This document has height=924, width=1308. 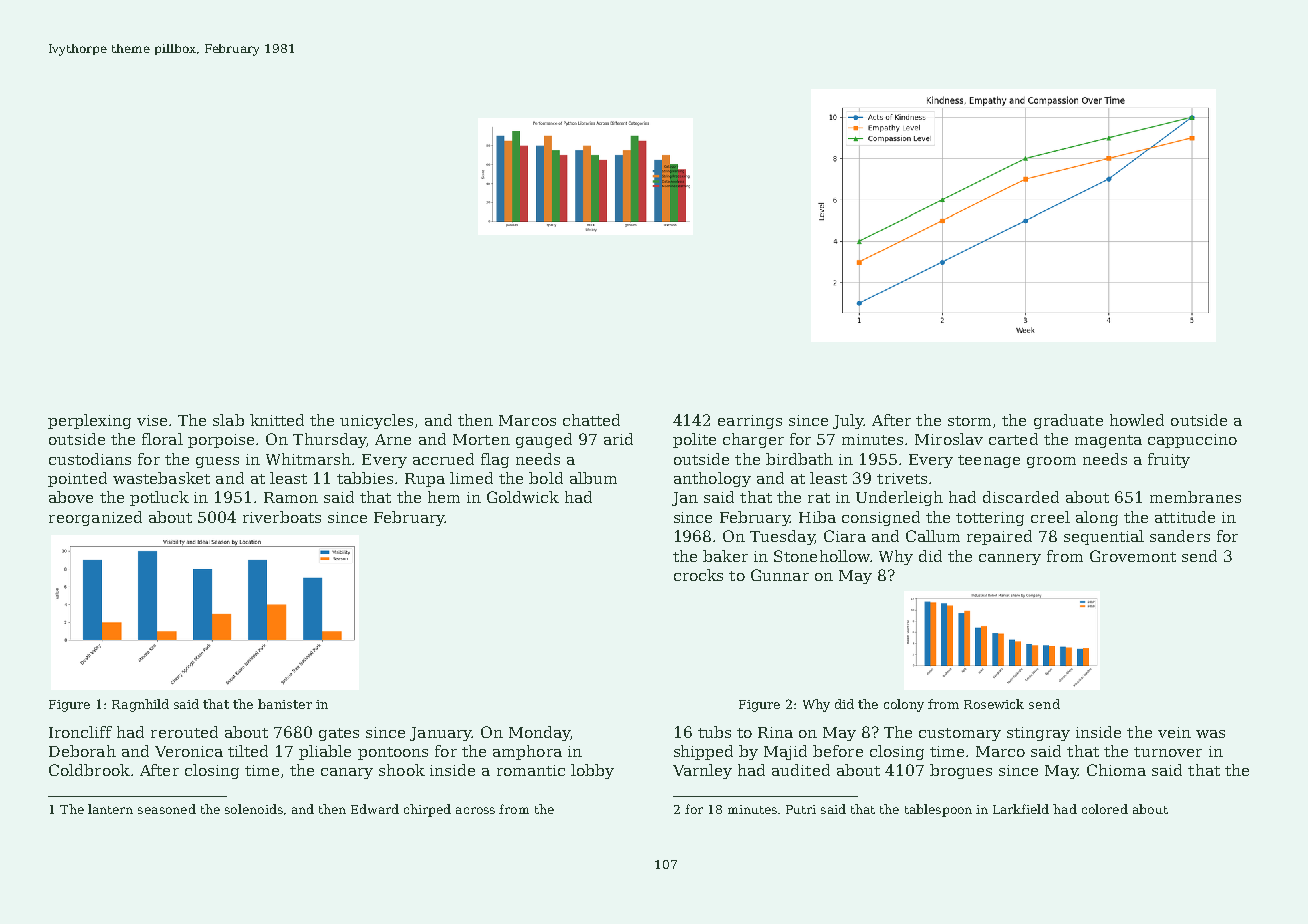 What do you see at coordinates (254, 809) in the document?
I see `solenoids` at bounding box center [254, 809].
